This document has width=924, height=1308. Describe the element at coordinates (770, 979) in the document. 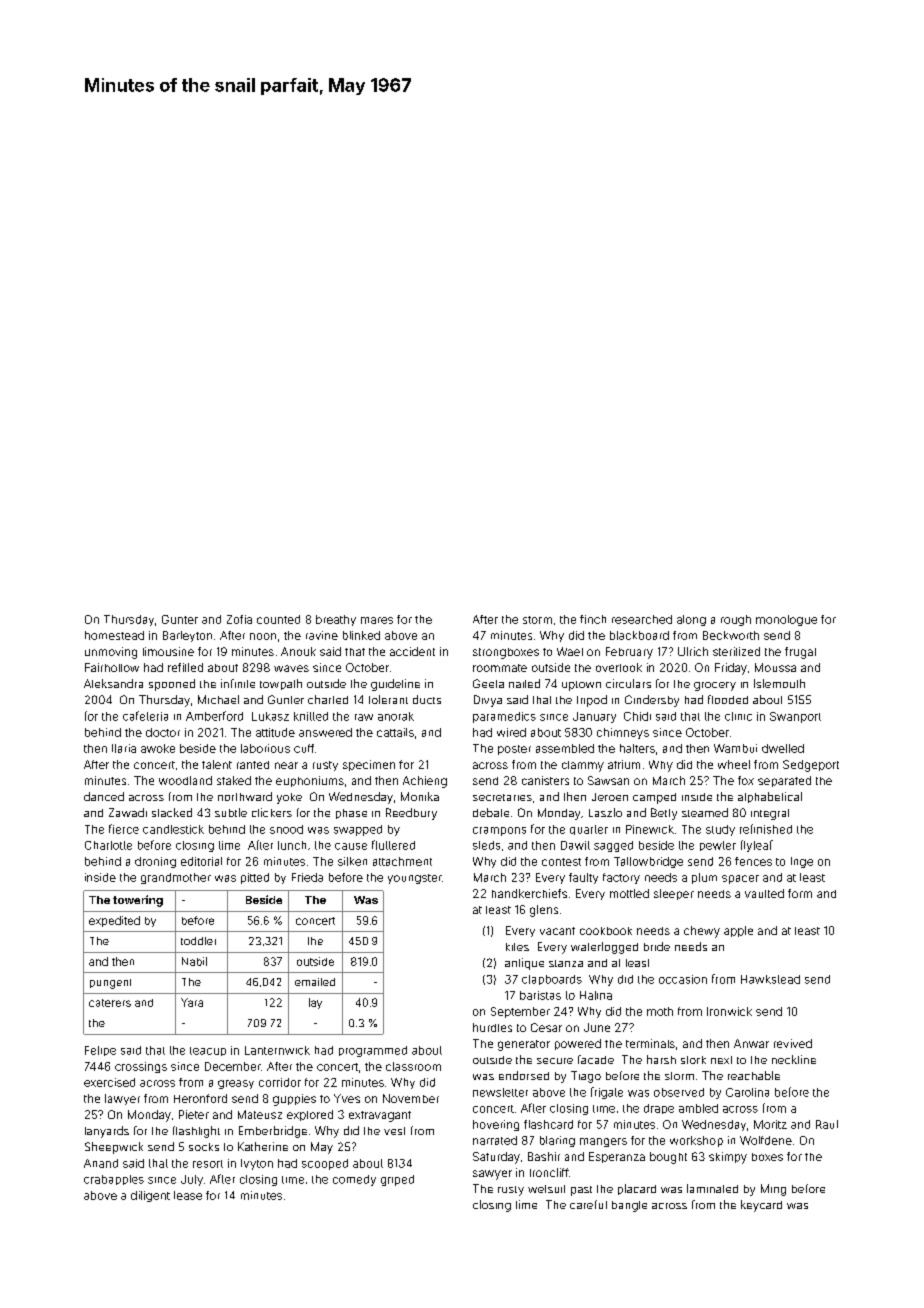

I see `Hawkstead` at that location.
